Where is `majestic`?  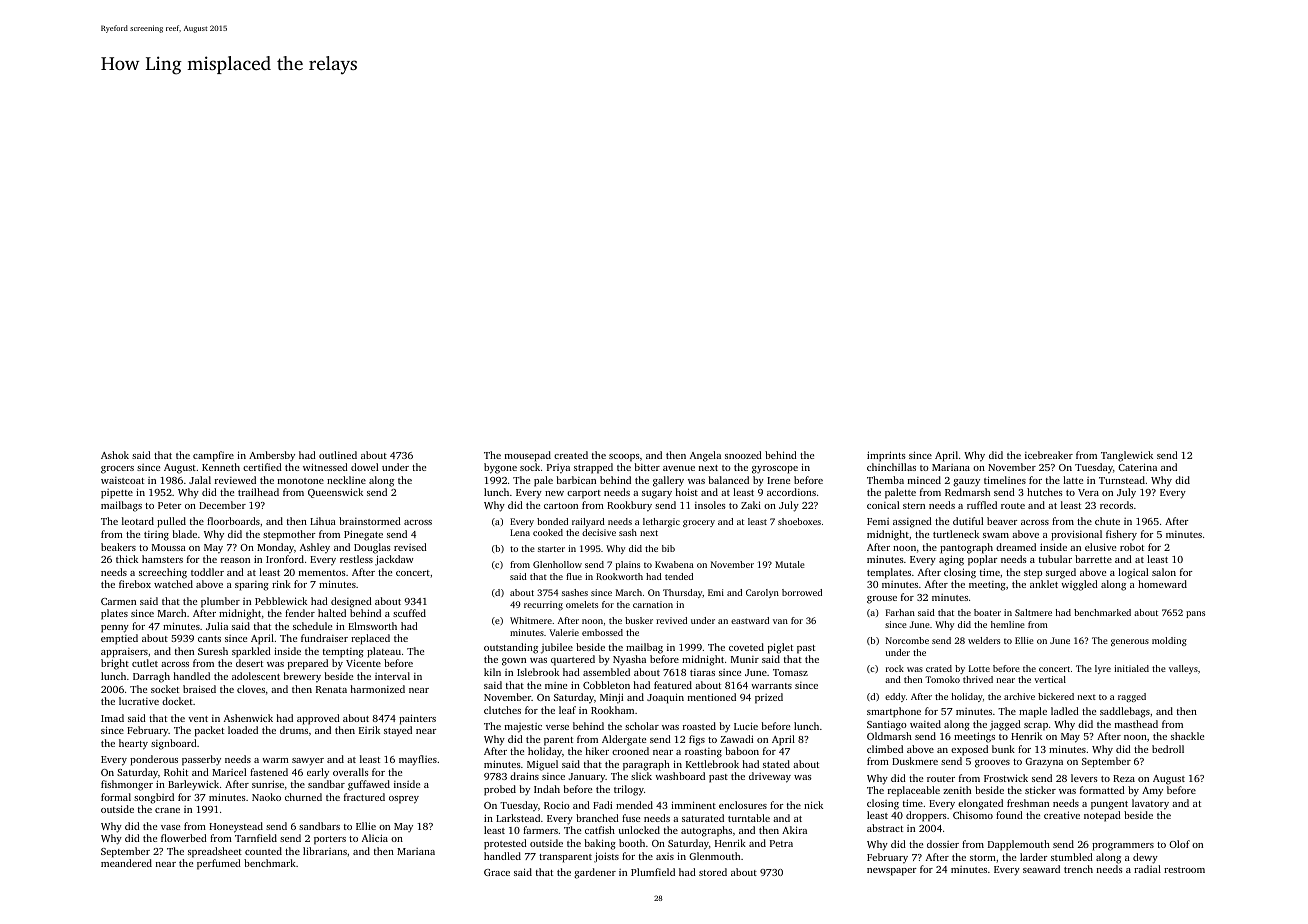
majestic is located at coordinates (523, 728).
